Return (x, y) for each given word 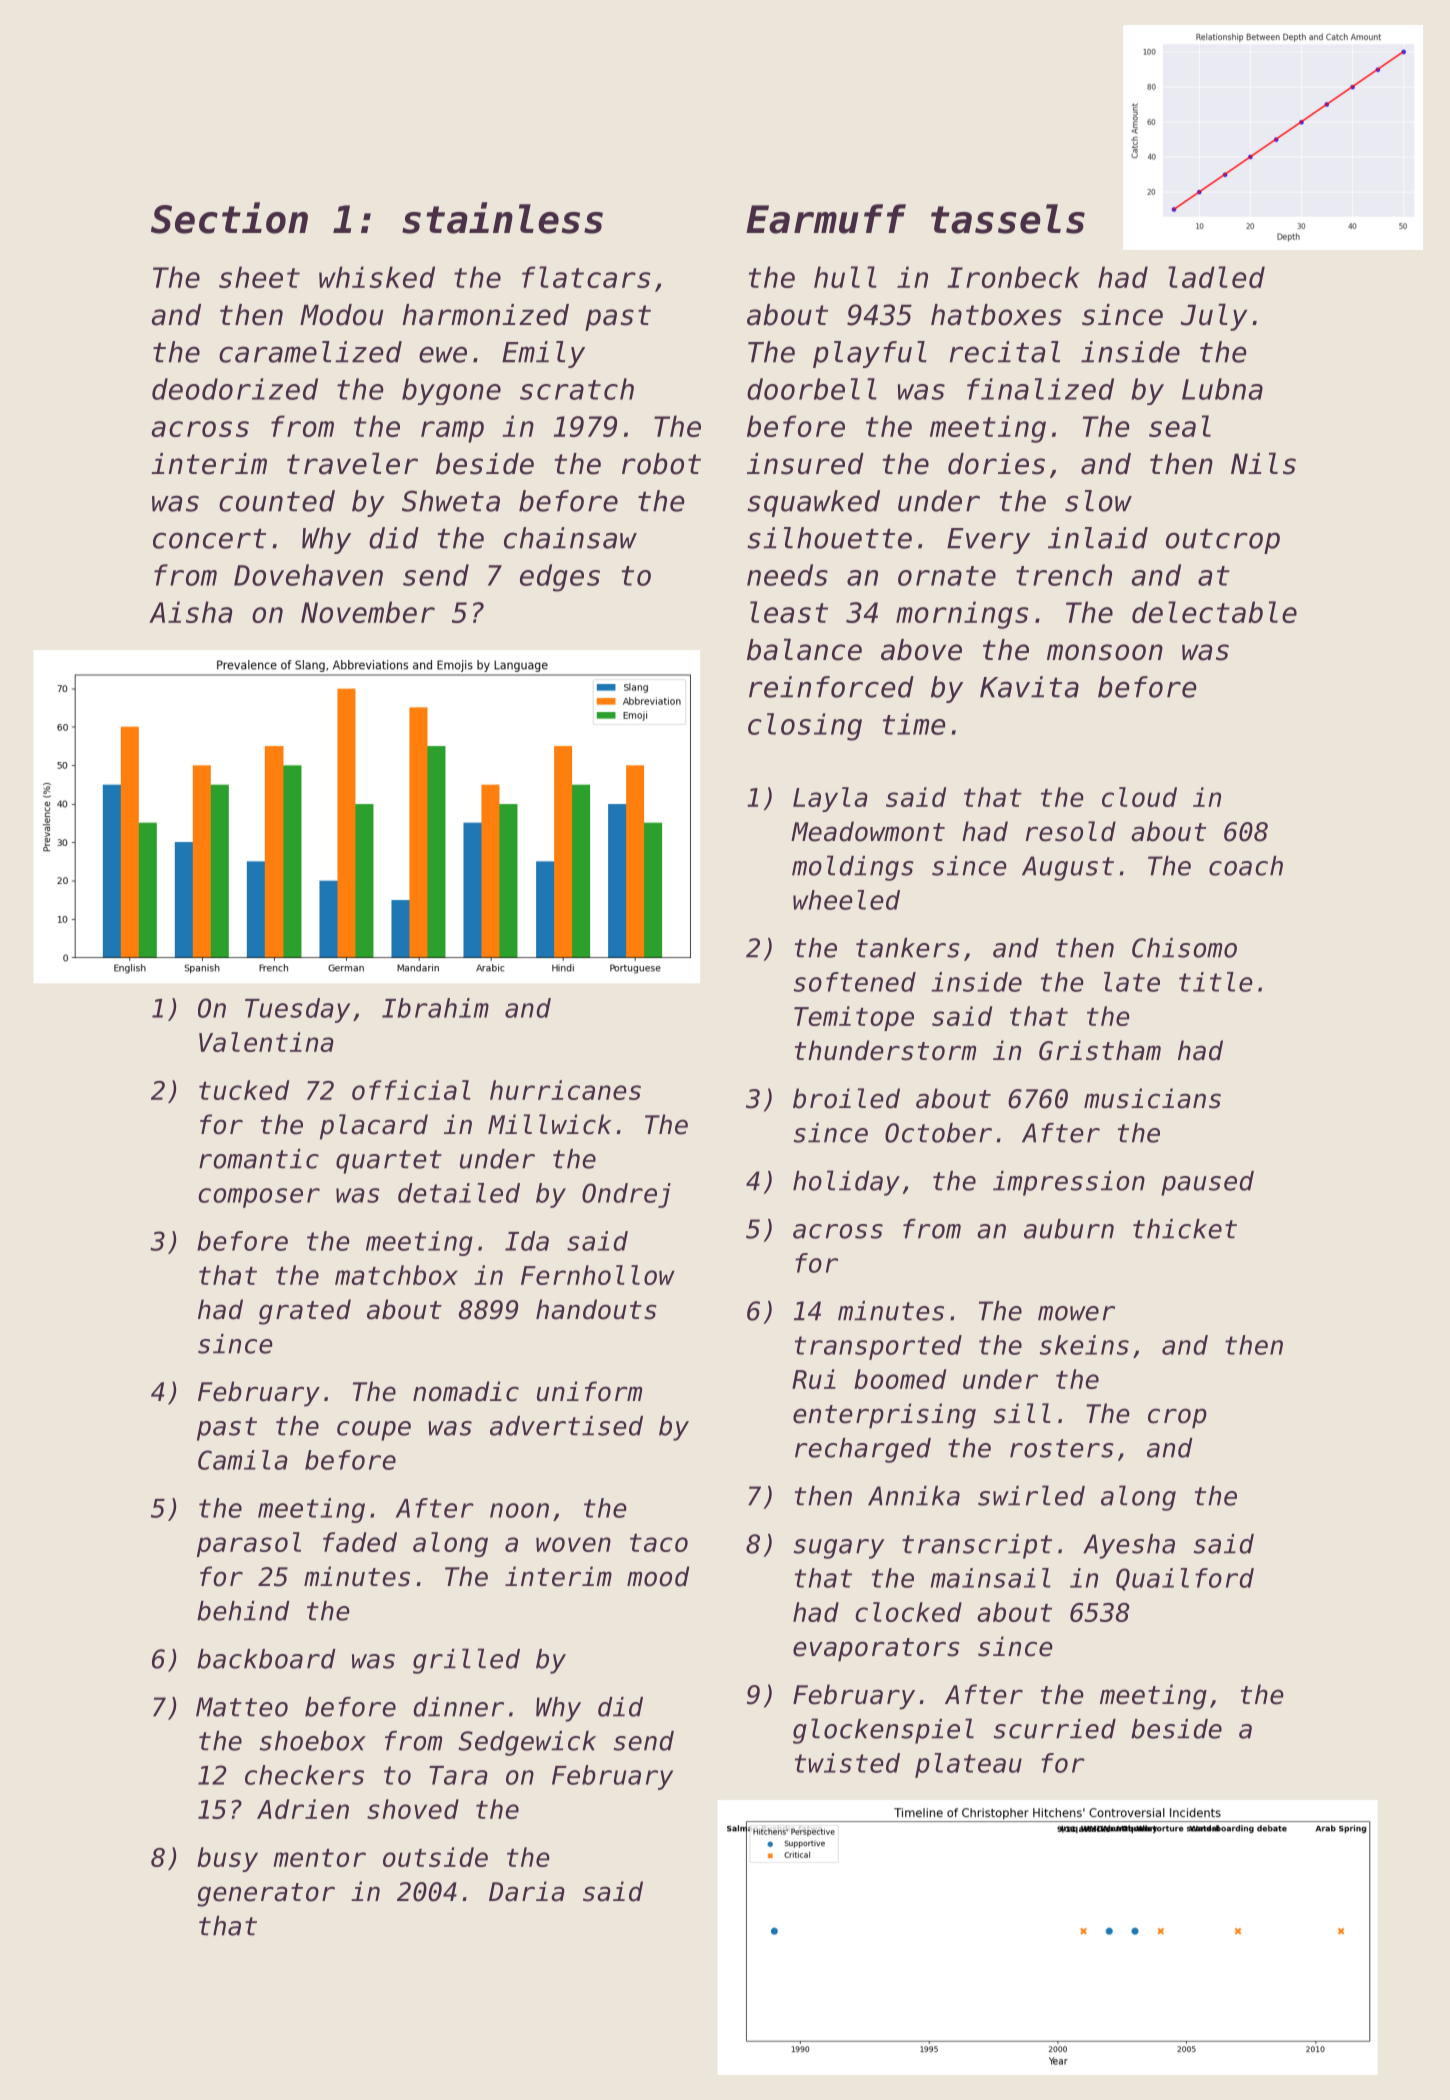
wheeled (846, 900)
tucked (244, 1090)
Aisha (190, 612)
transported (878, 1347)
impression (1069, 1183)
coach (1246, 866)
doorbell (812, 389)
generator (266, 1895)
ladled (1216, 277)
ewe (443, 354)
